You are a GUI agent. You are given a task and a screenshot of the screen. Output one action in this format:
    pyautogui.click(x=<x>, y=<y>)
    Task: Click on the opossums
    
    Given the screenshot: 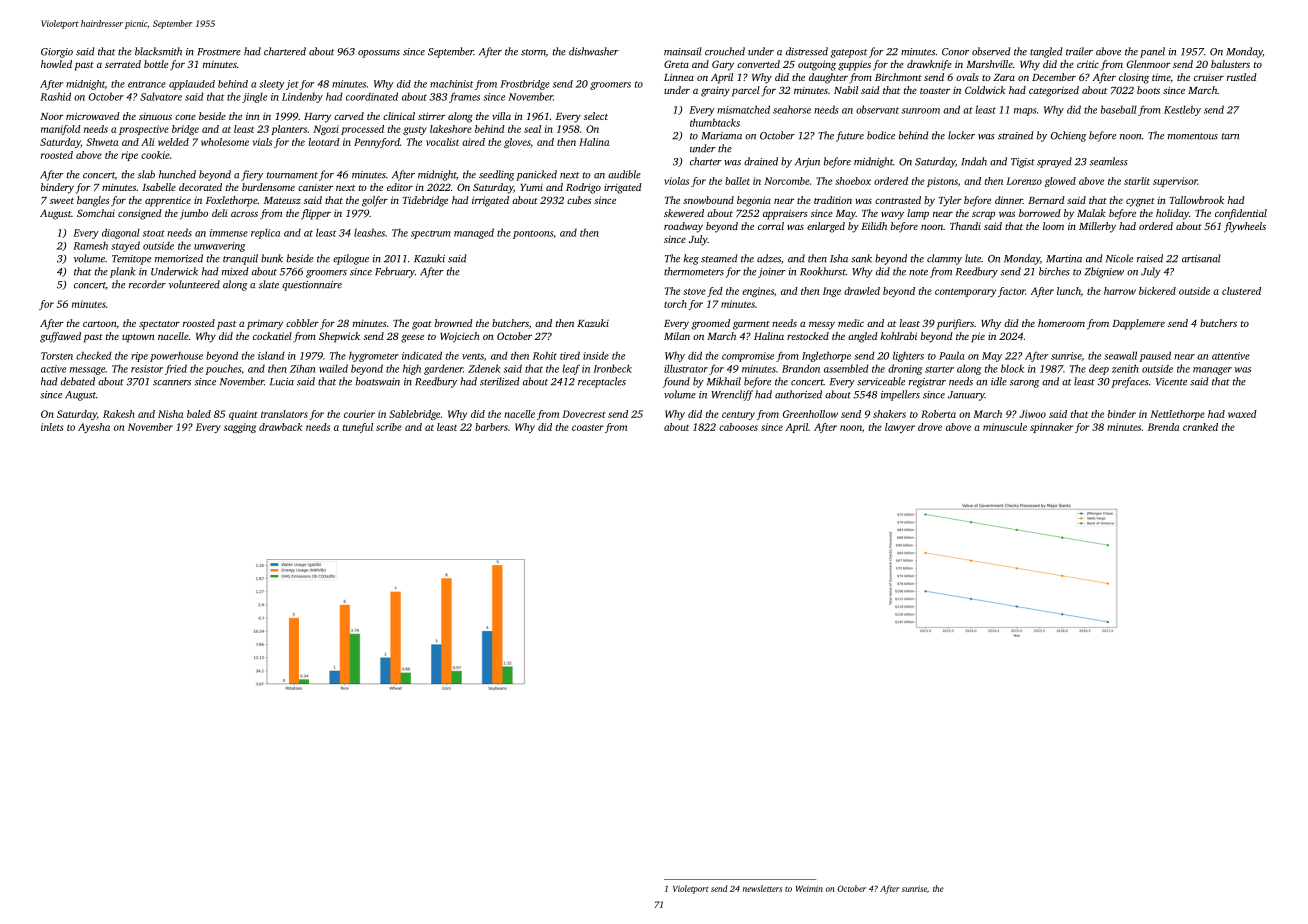 What is the action you would take?
    pyautogui.click(x=379, y=54)
